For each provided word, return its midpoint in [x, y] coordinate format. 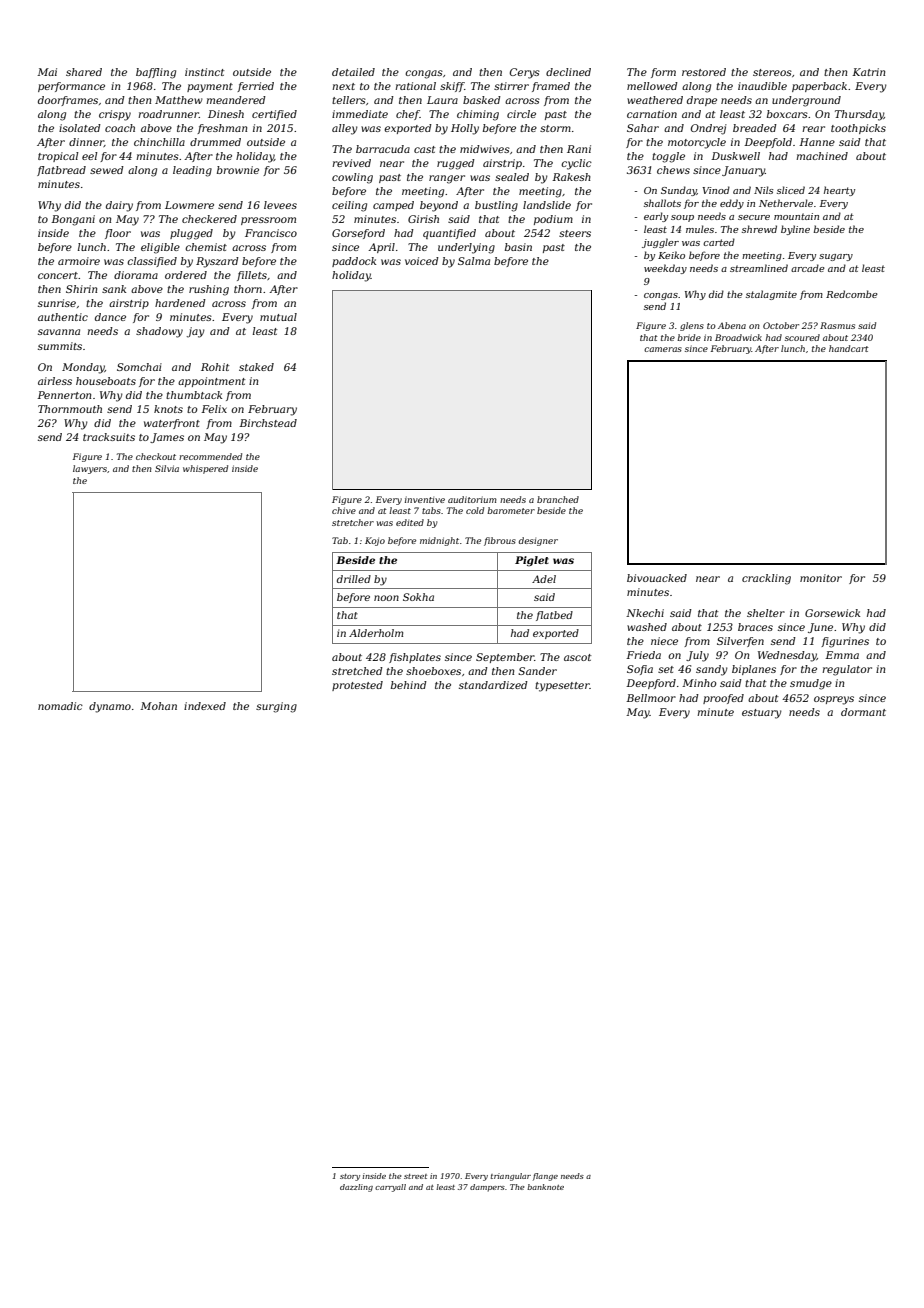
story [350, 1177]
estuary [762, 714]
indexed [205, 706]
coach [120, 128]
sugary [836, 257]
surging [276, 707]
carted [719, 242]
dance [110, 317]
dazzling [356, 1188]
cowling [352, 178]
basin [518, 247]
